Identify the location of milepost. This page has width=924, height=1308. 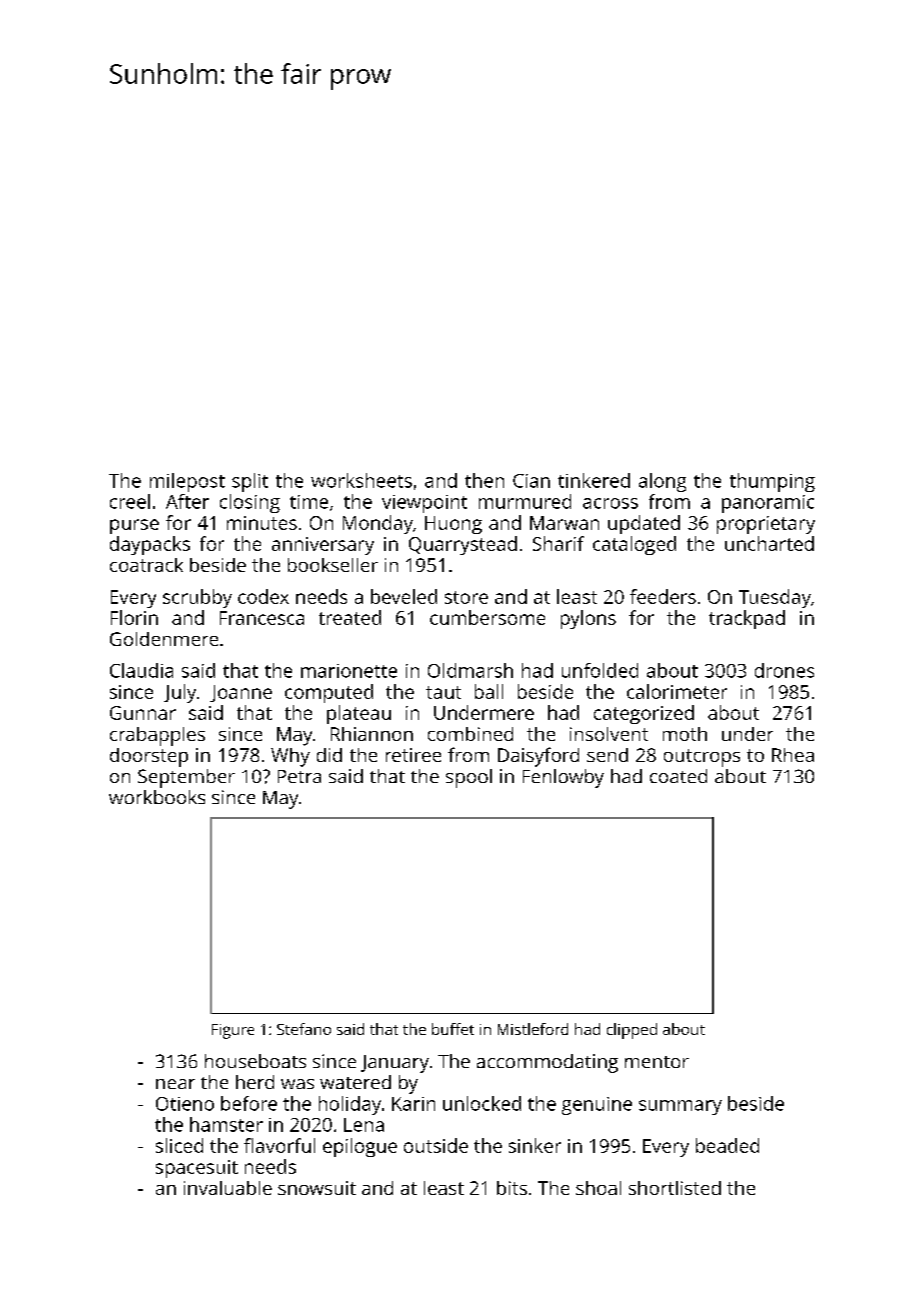
(187, 482).
